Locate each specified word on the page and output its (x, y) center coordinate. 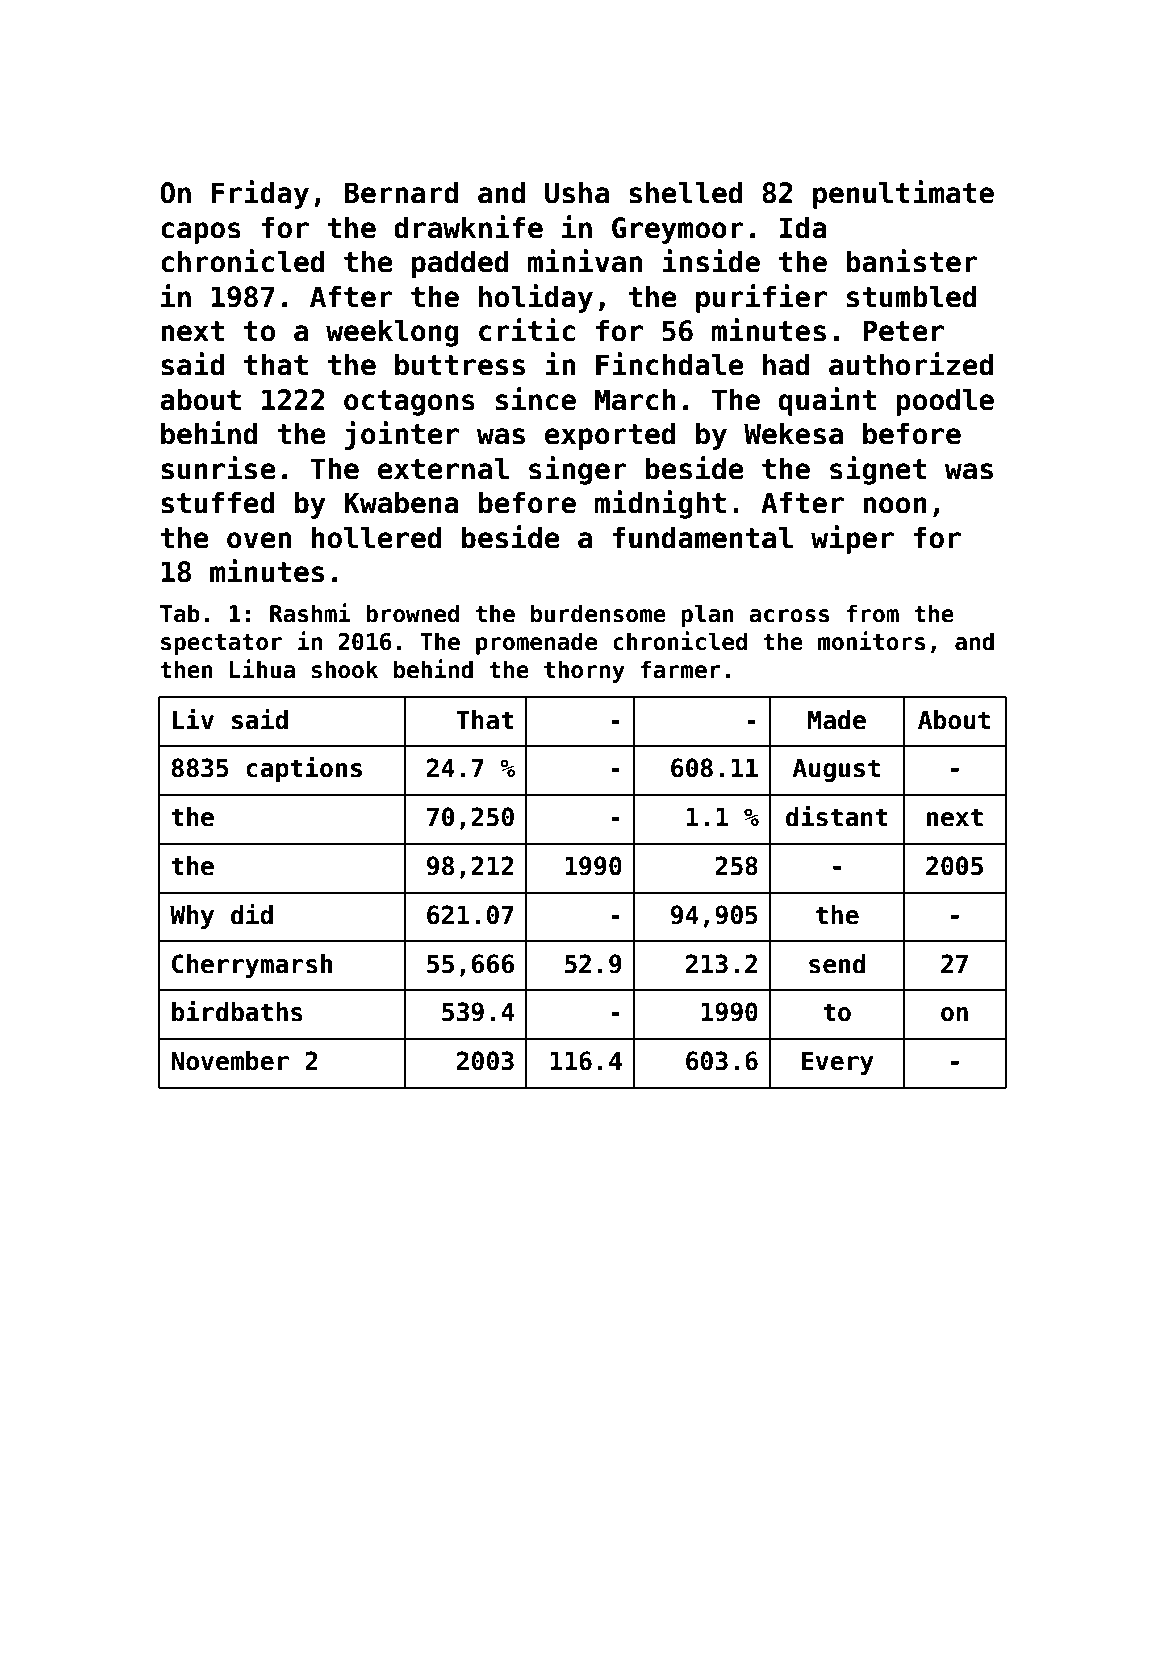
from (872, 613)
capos (201, 233)
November (230, 1061)
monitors (872, 641)
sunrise (218, 468)
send (837, 964)
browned (412, 613)
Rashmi (310, 613)
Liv (193, 719)
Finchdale (670, 364)
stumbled (912, 296)
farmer (681, 669)
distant (837, 816)
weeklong (392, 333)
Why (192, 917)
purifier (761, 298)
